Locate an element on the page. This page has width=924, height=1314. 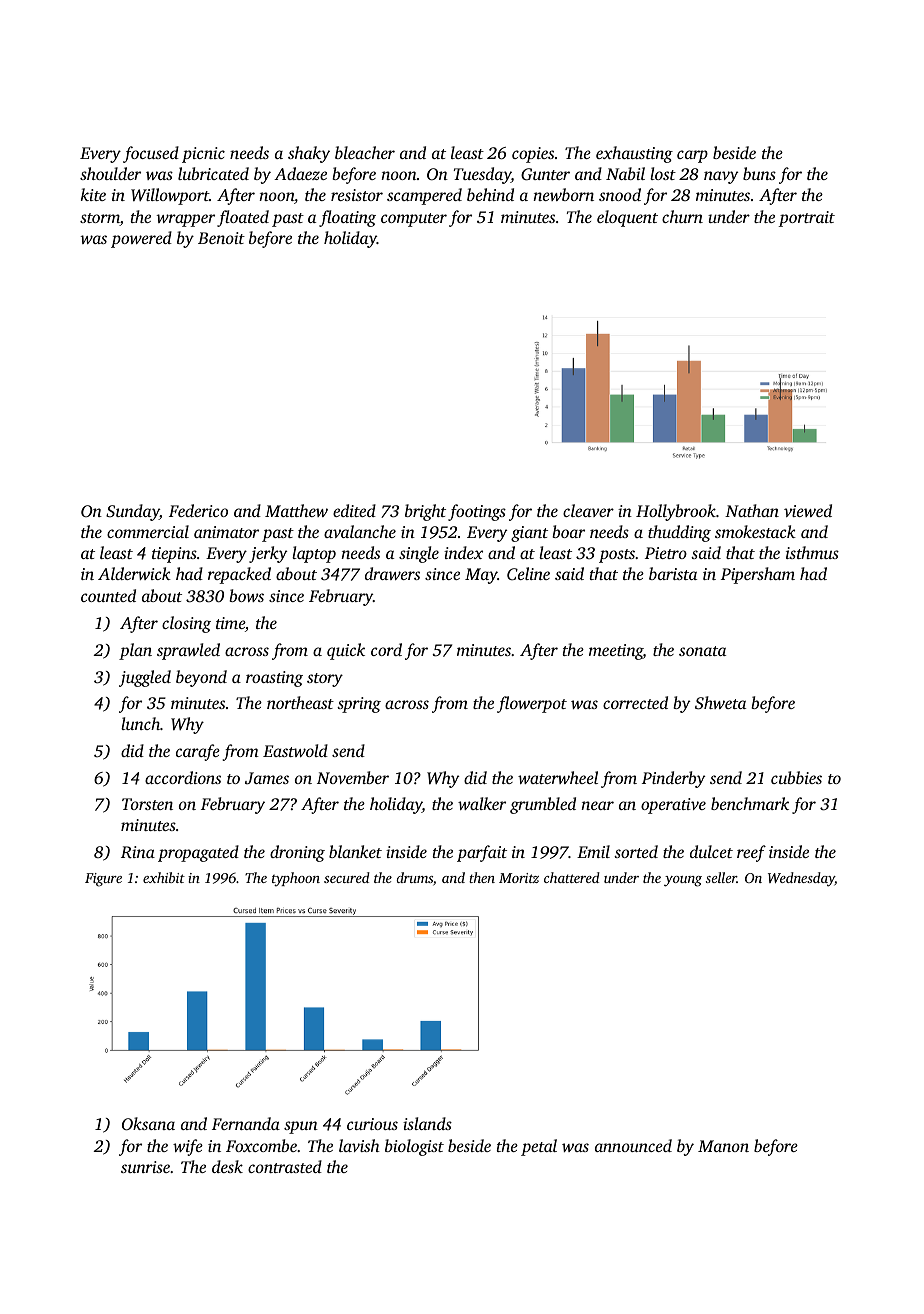
Oksana is located at coordinates (148, 1124).
